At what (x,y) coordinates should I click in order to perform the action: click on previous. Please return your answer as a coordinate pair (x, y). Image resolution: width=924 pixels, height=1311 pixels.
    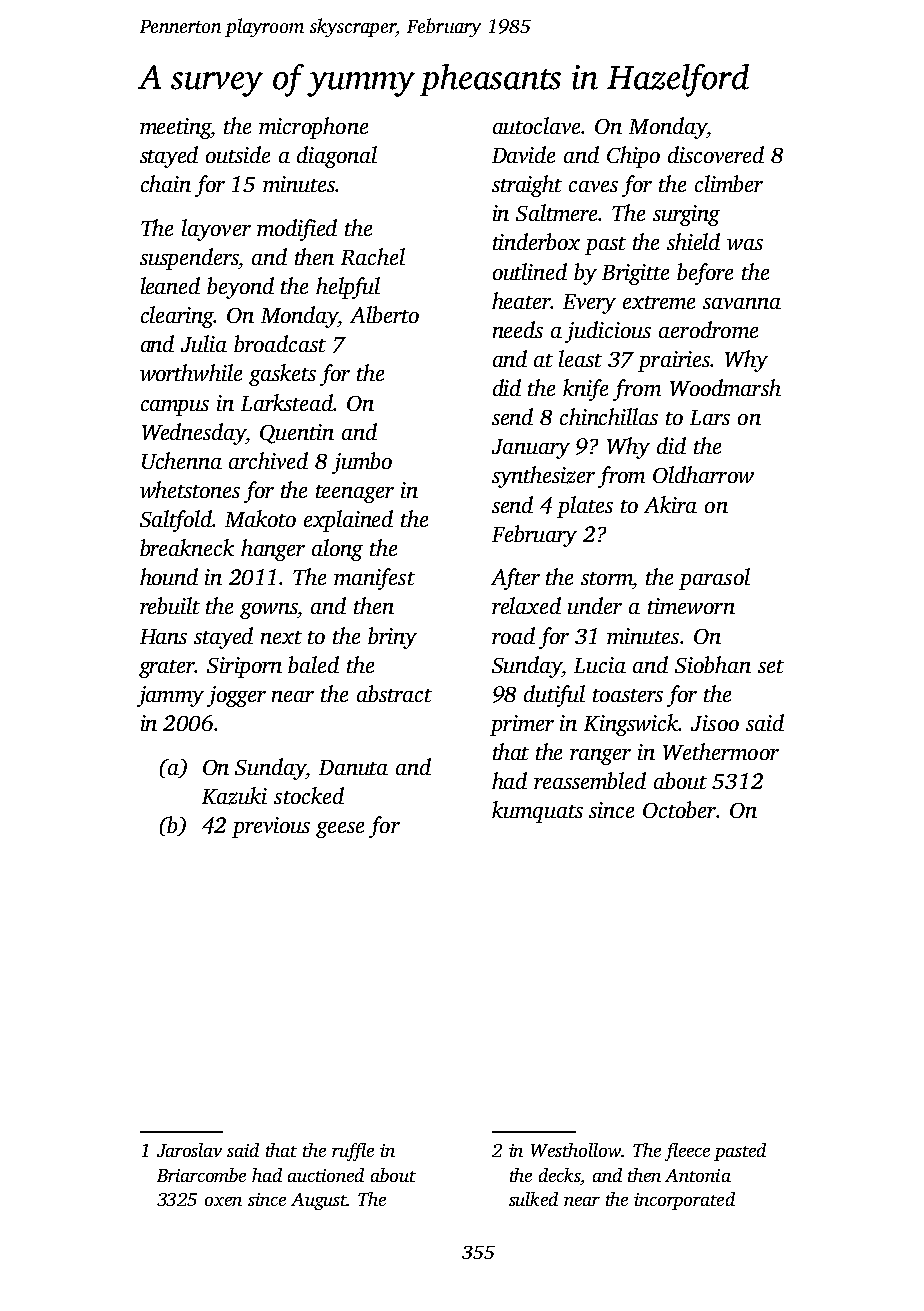
    Looking at the image, I should click on (271, 827).
